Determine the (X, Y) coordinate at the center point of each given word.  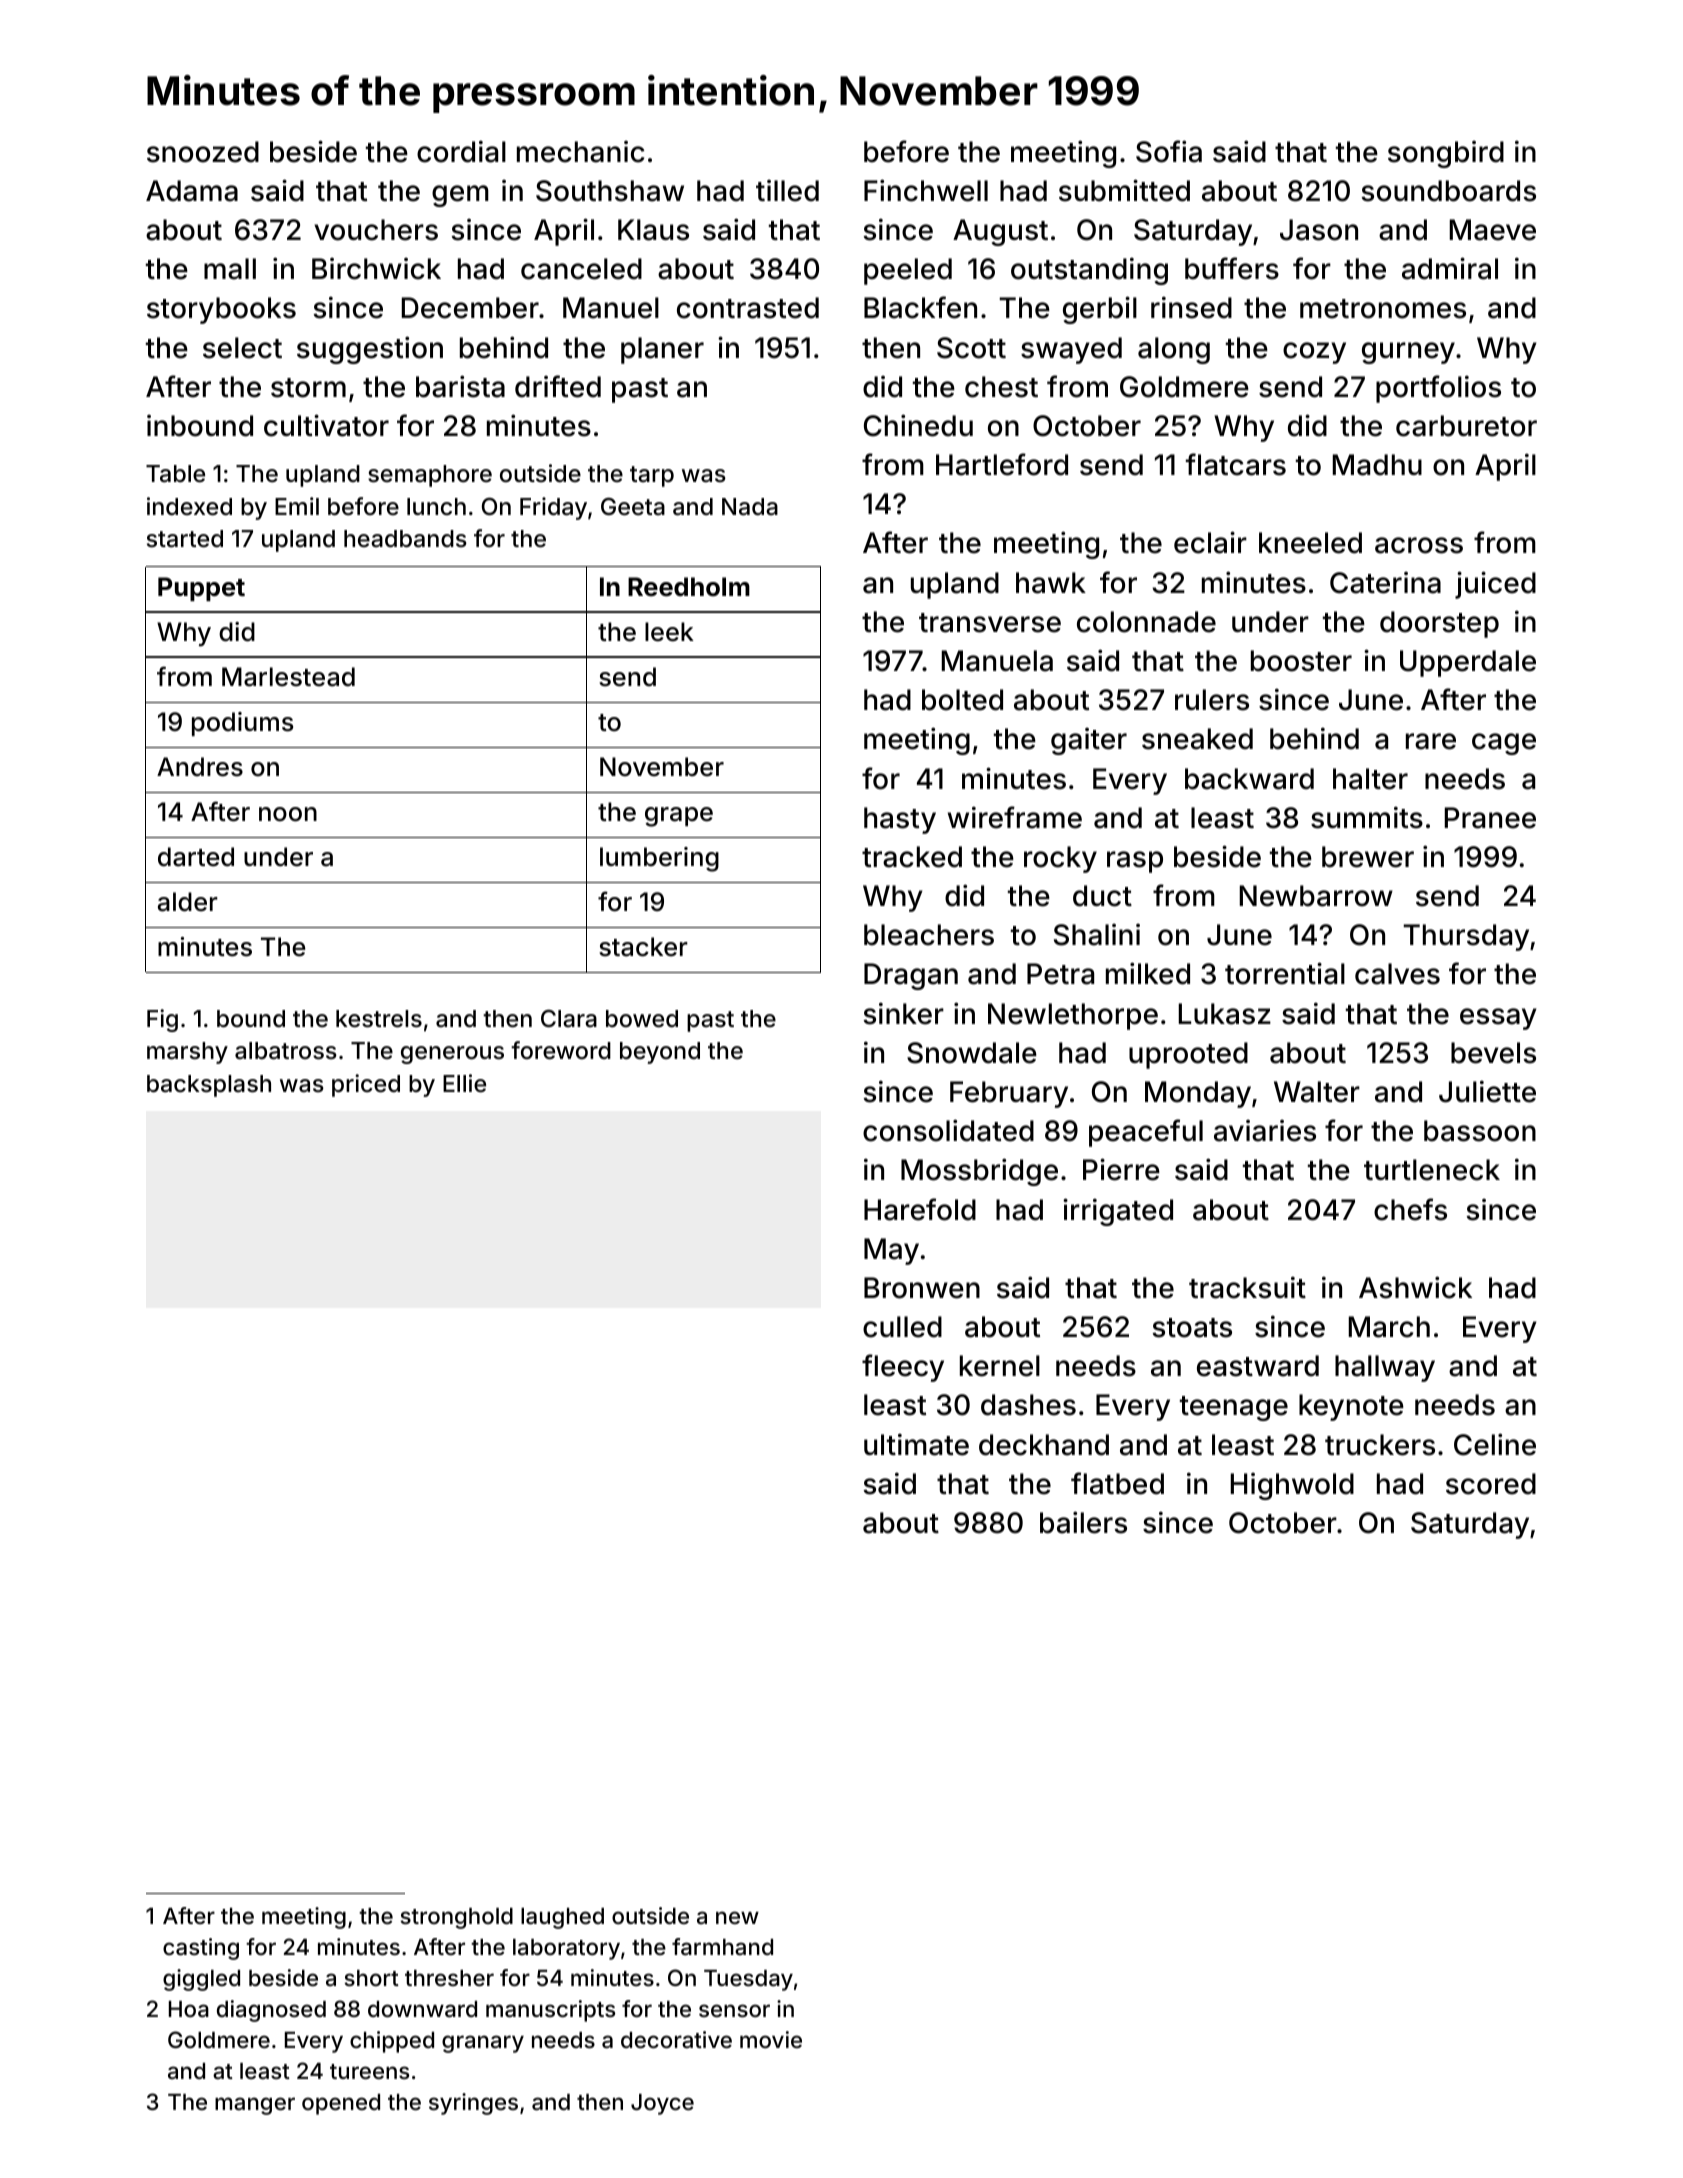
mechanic (581, 151)
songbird (1446, 154)
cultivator (326, 425)
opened (341, 2104)
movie (771, 2039)
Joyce (662, 2104)
